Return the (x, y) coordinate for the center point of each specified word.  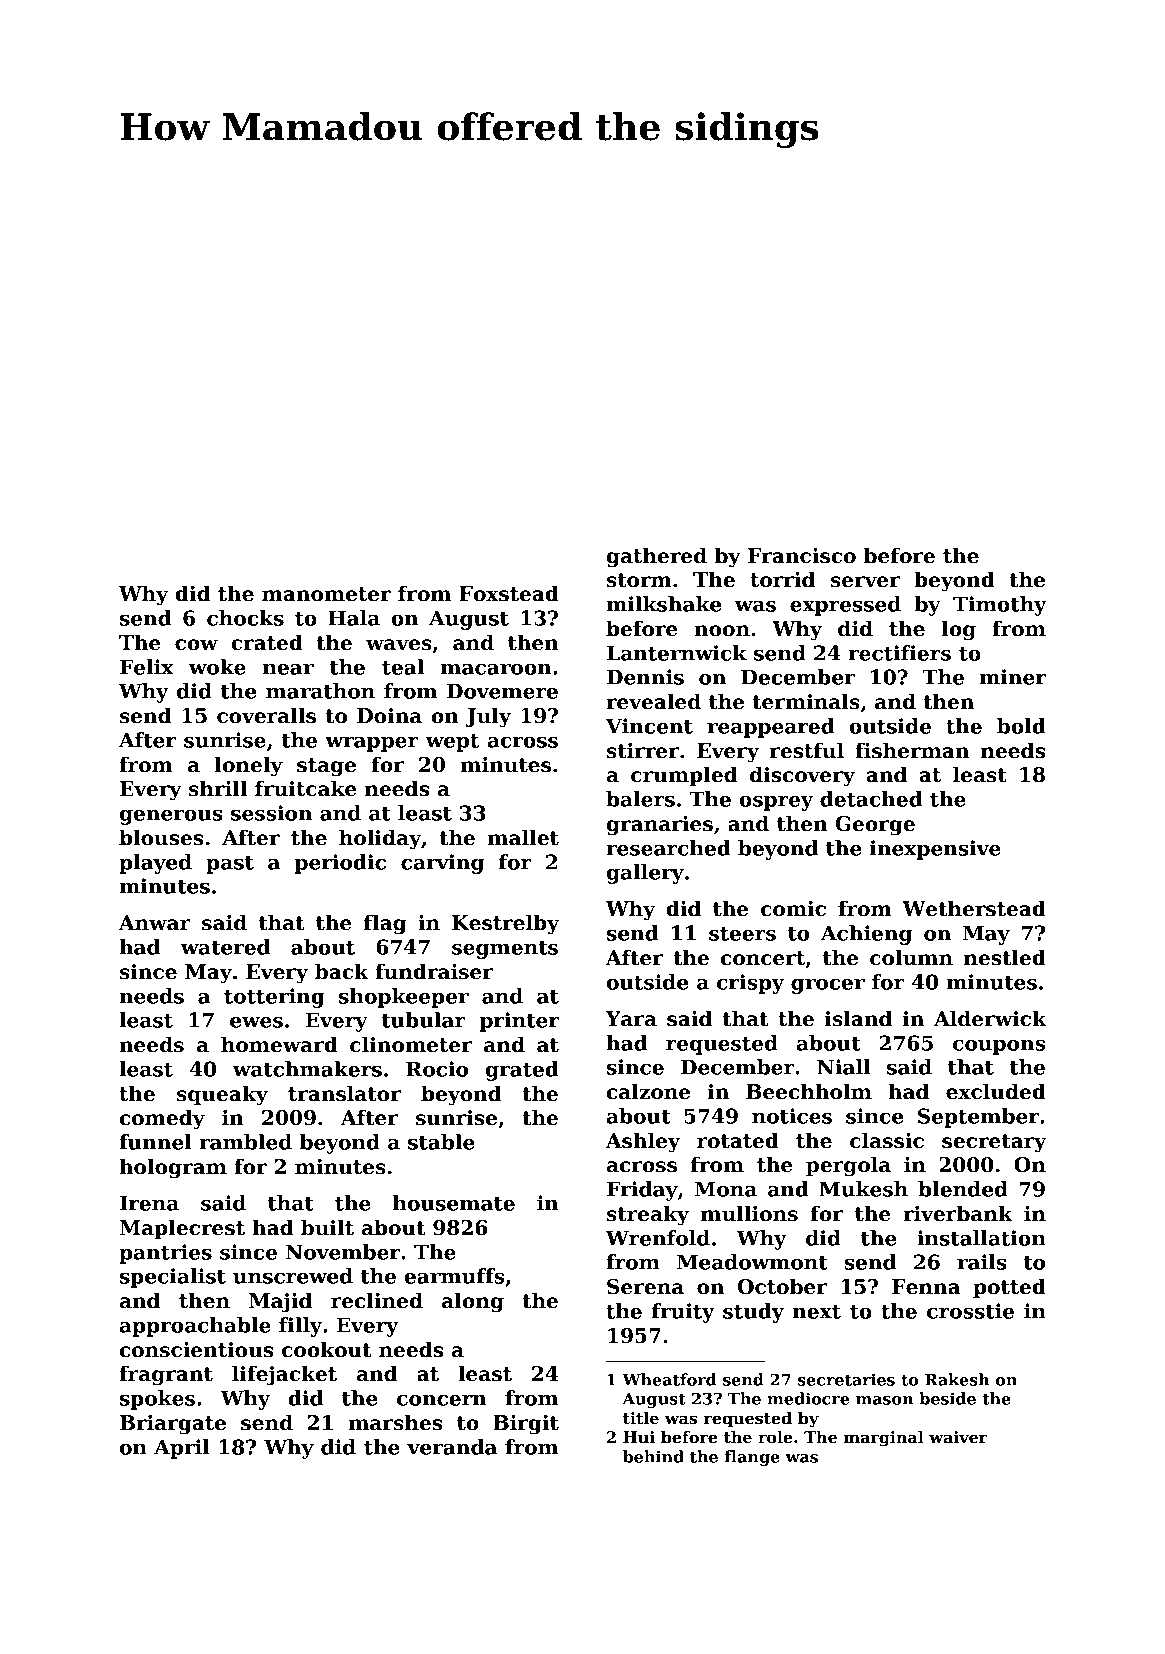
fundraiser (434, 971)
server (865, 582)
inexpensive (935, 850)
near (288, 669)
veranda (452, 1447)
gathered (657, 557)
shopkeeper (404, 998)
